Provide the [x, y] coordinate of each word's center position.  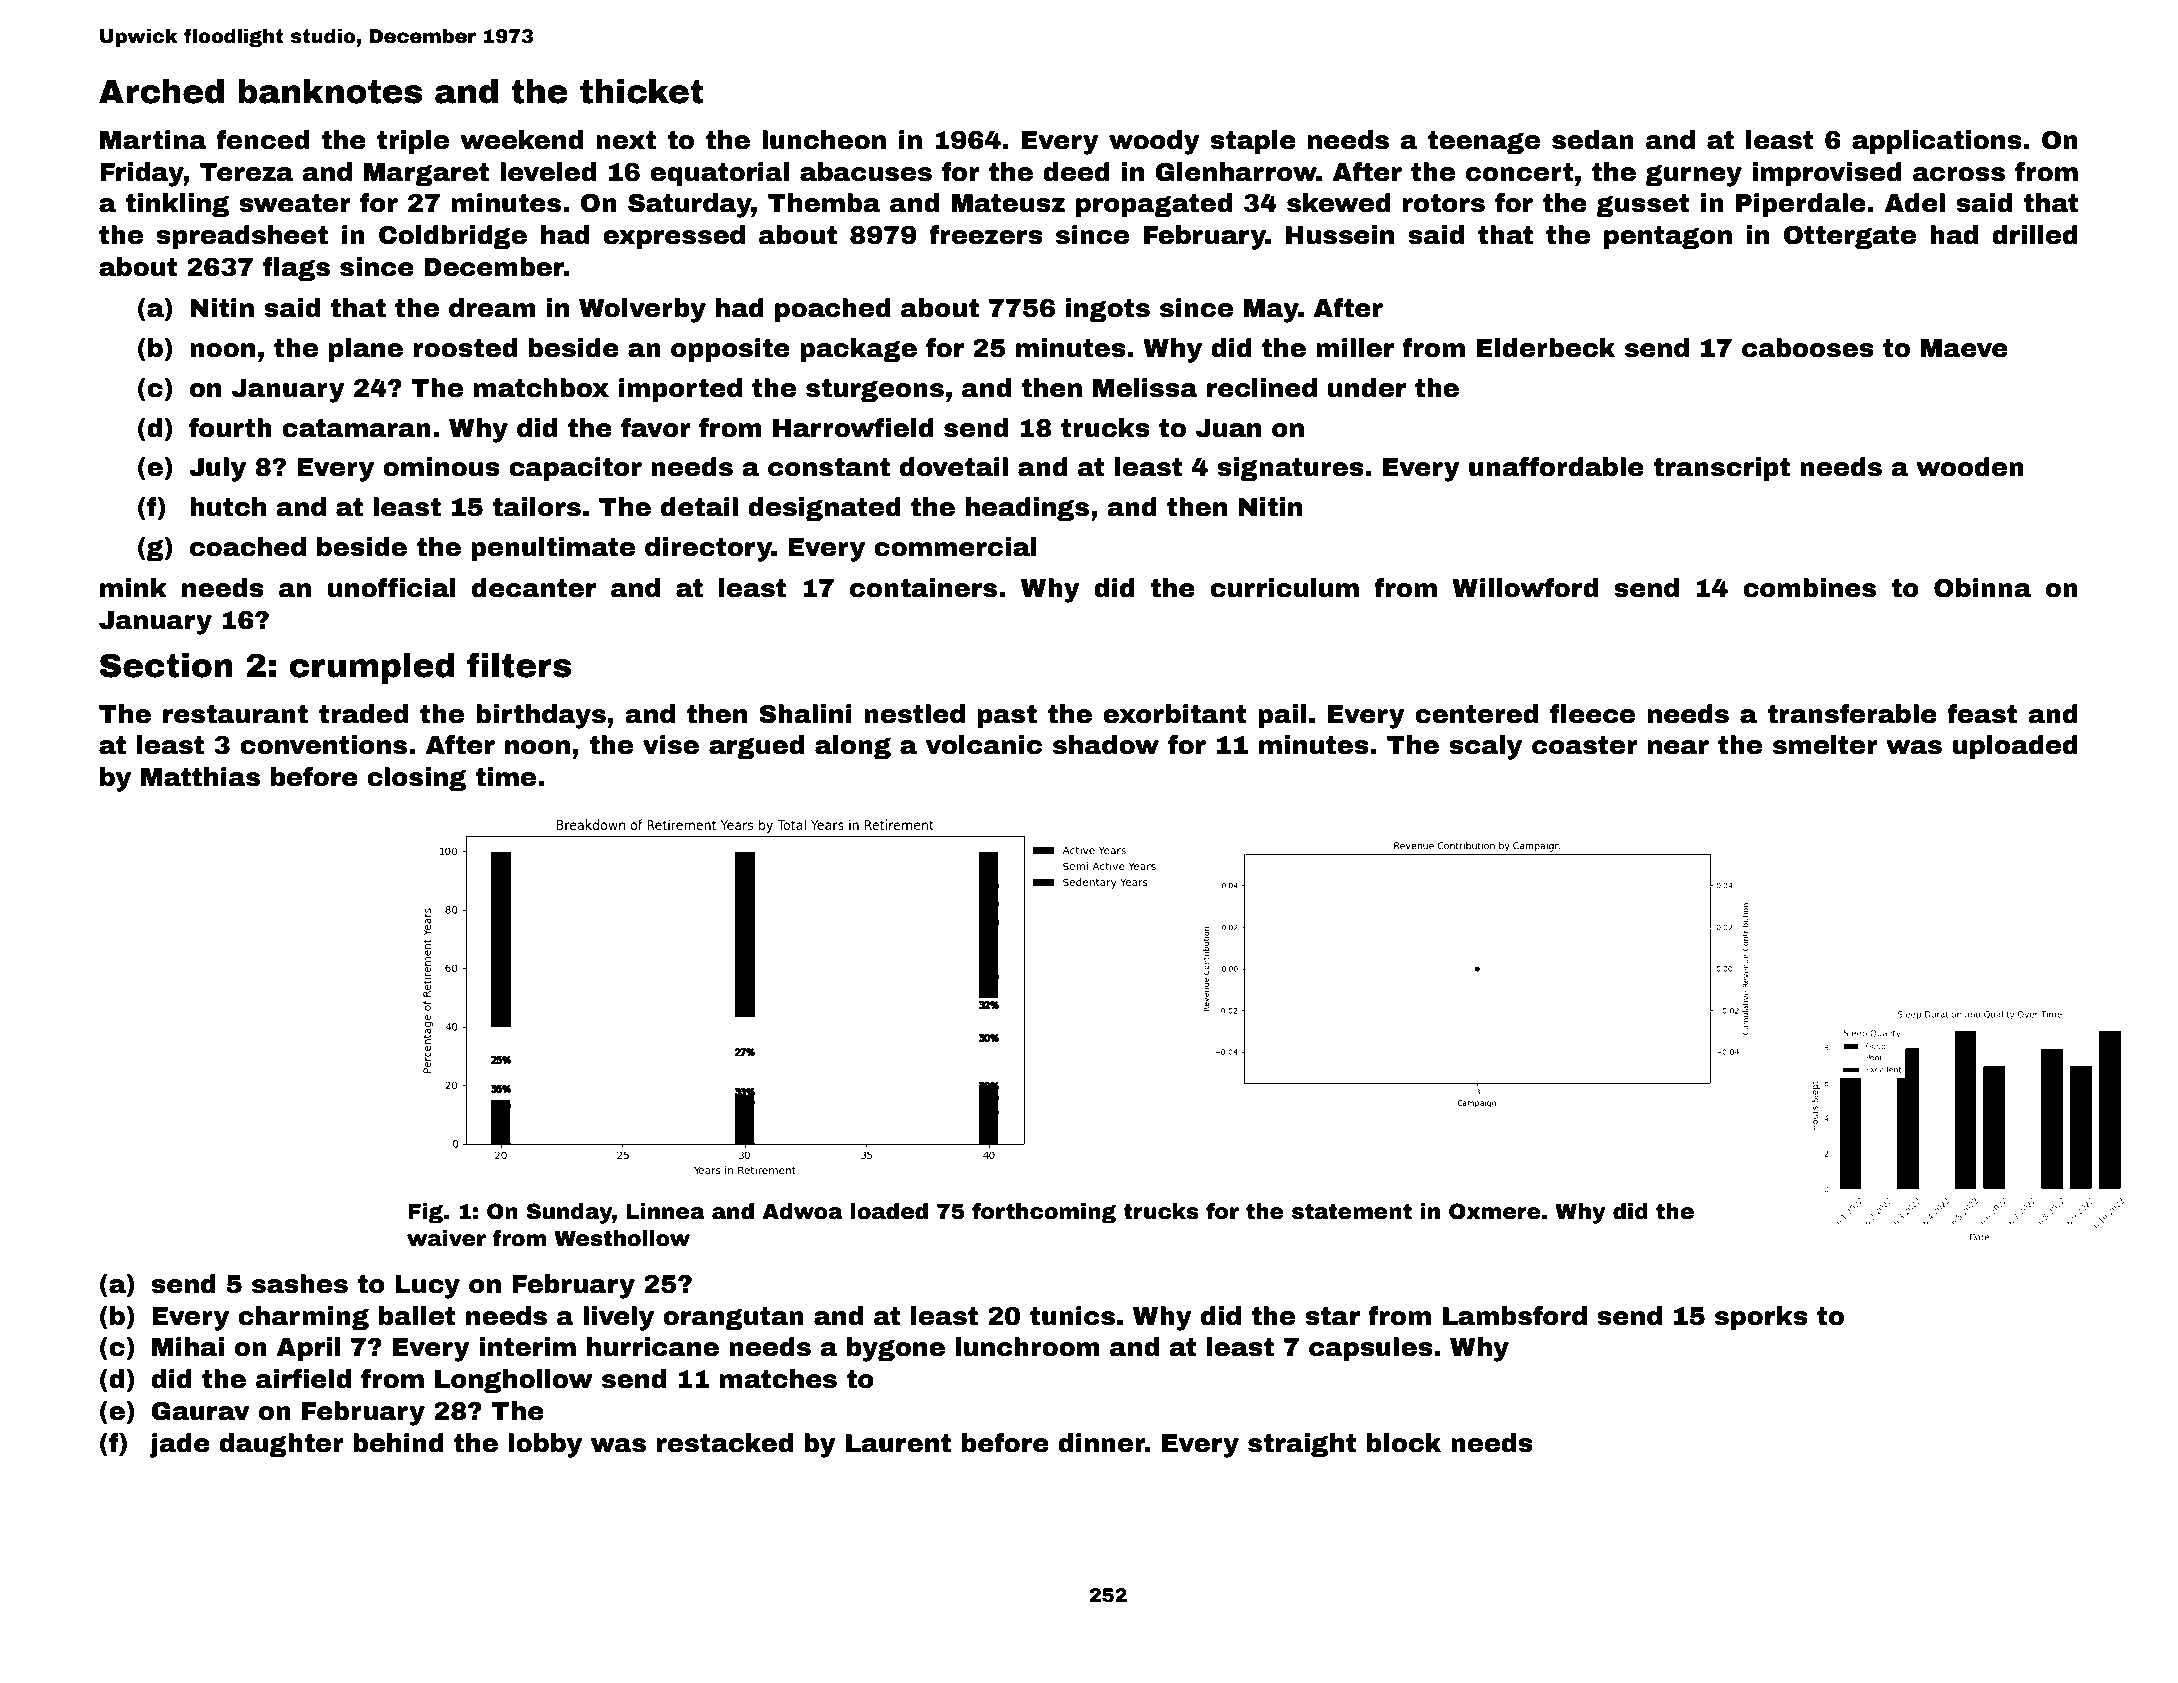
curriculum [1284, 588]
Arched [161, 91]
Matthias [200, 777]
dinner [1101, 1443]
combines [1809, 588]
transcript [1721, 469]
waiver [446, 1238]
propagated [1154, 205]
